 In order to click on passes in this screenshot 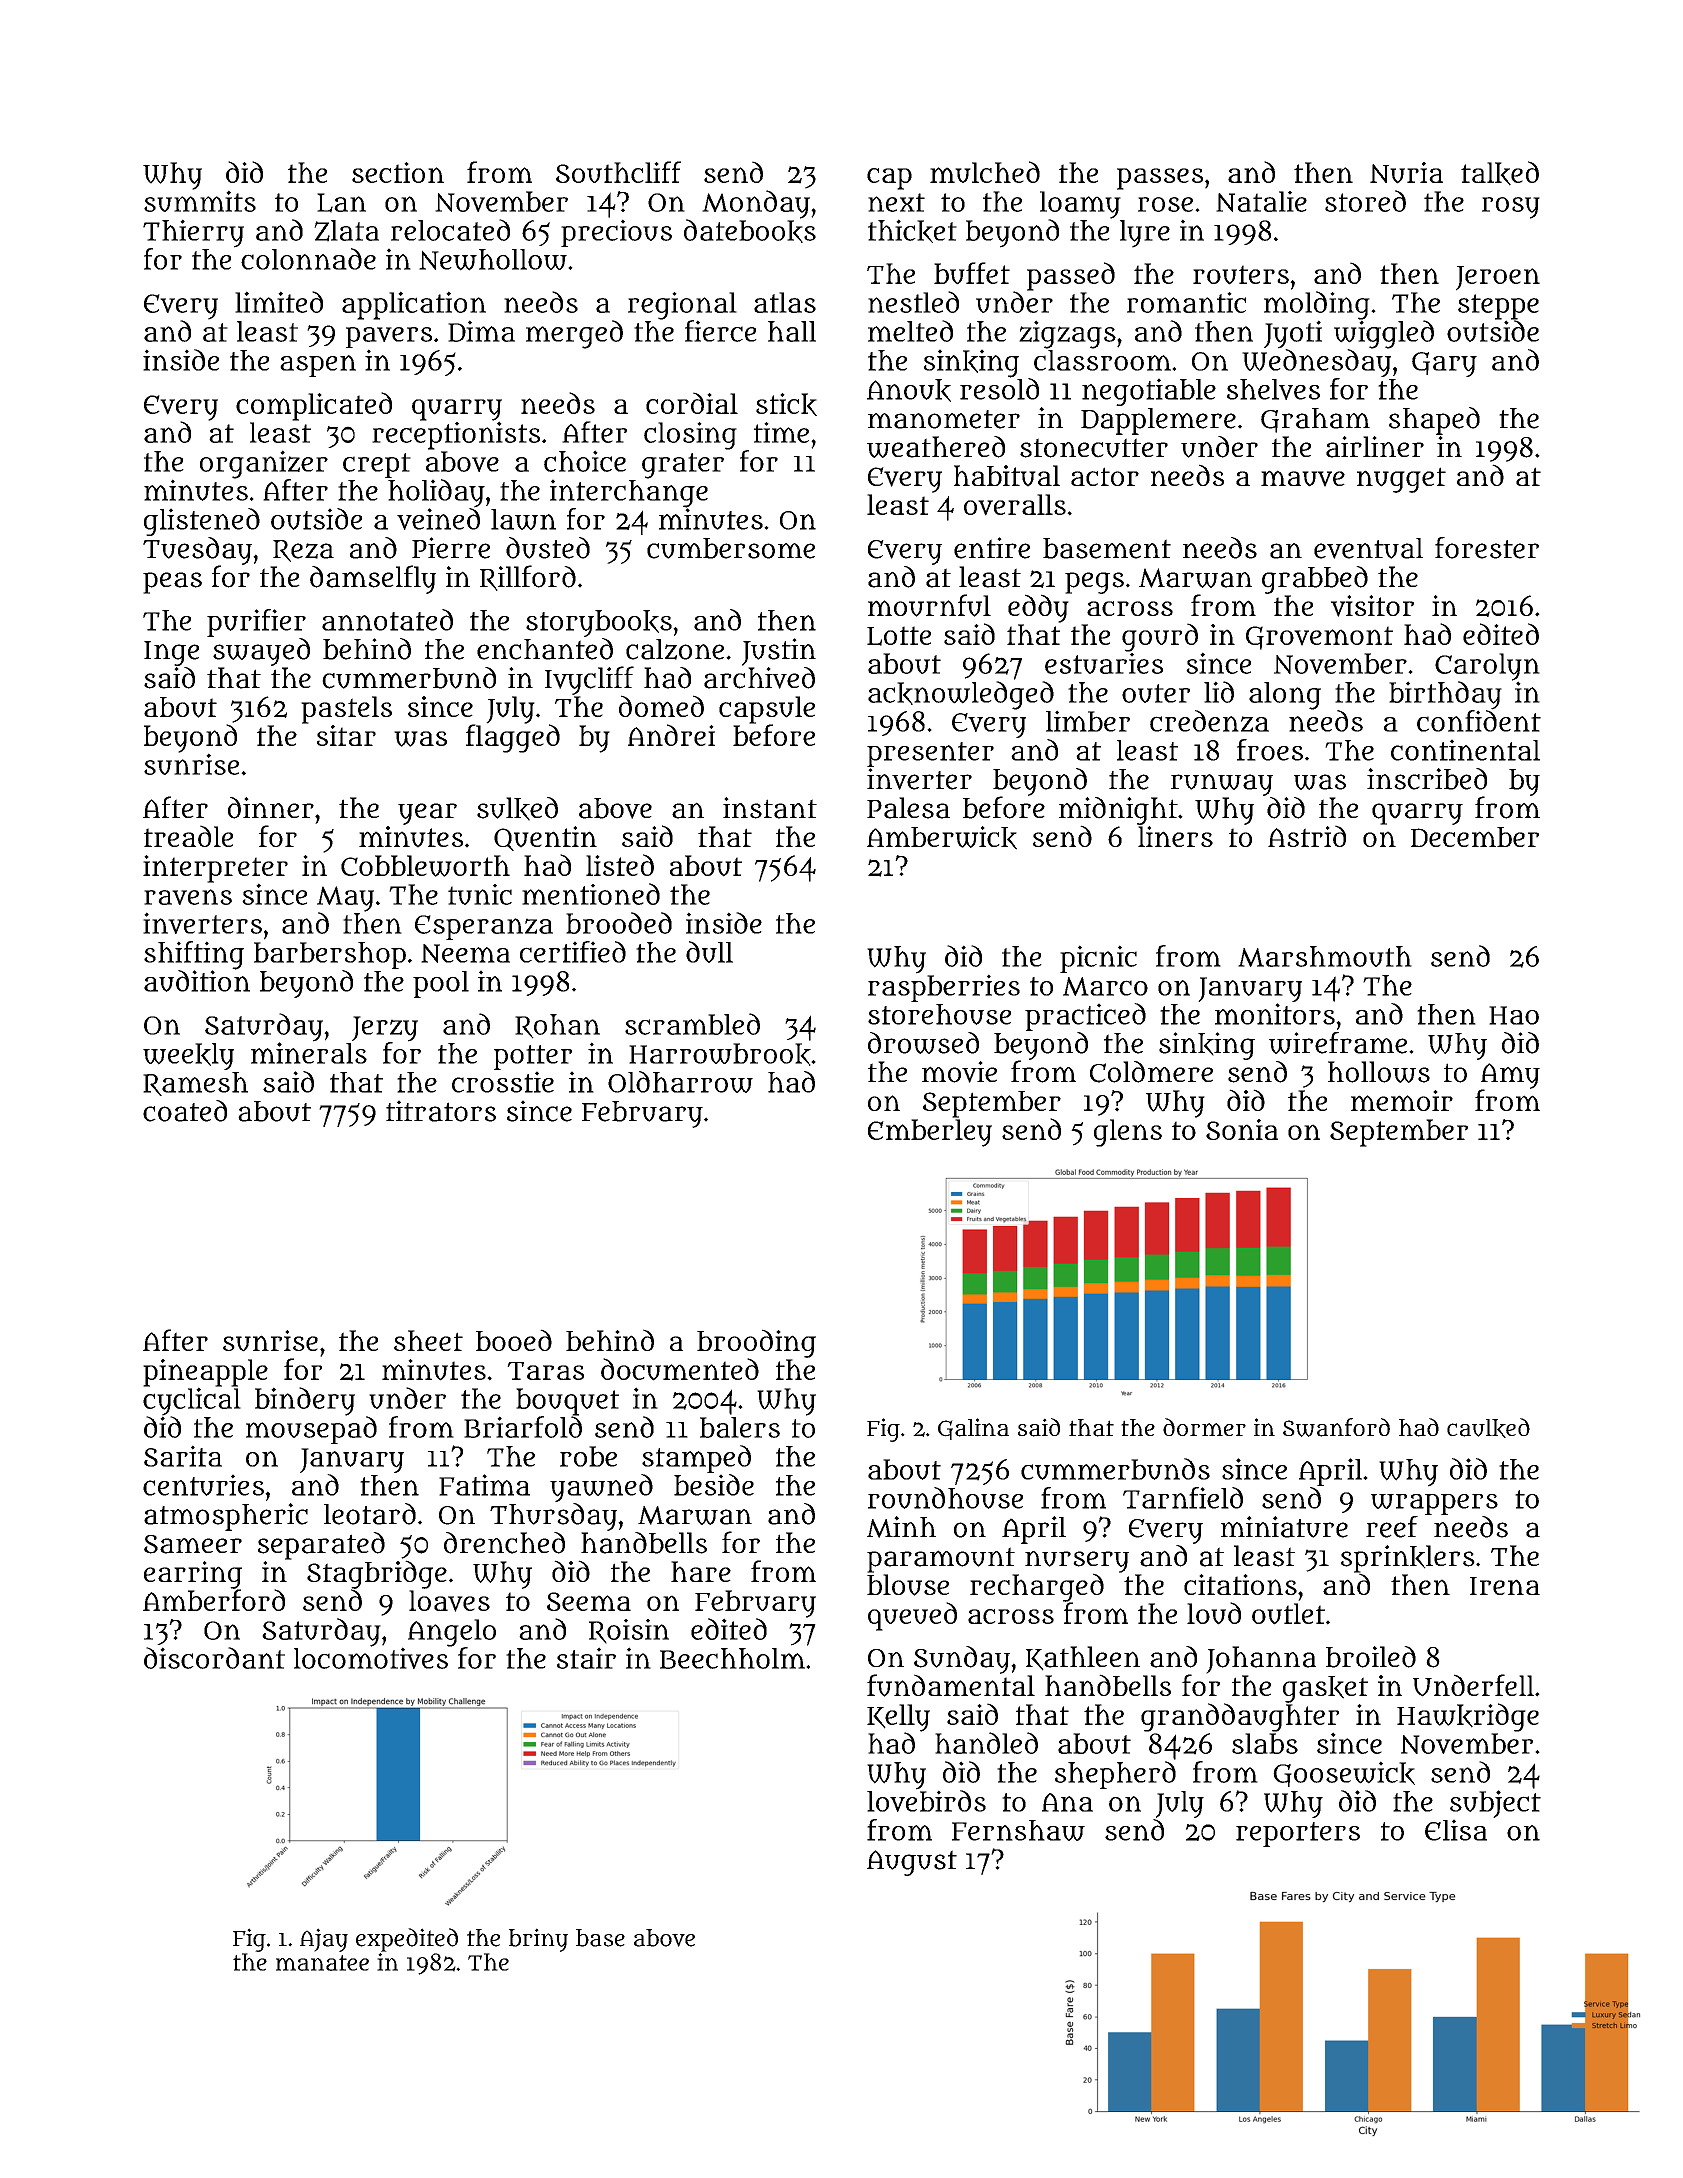, I will do `click(1160, 179)`.
